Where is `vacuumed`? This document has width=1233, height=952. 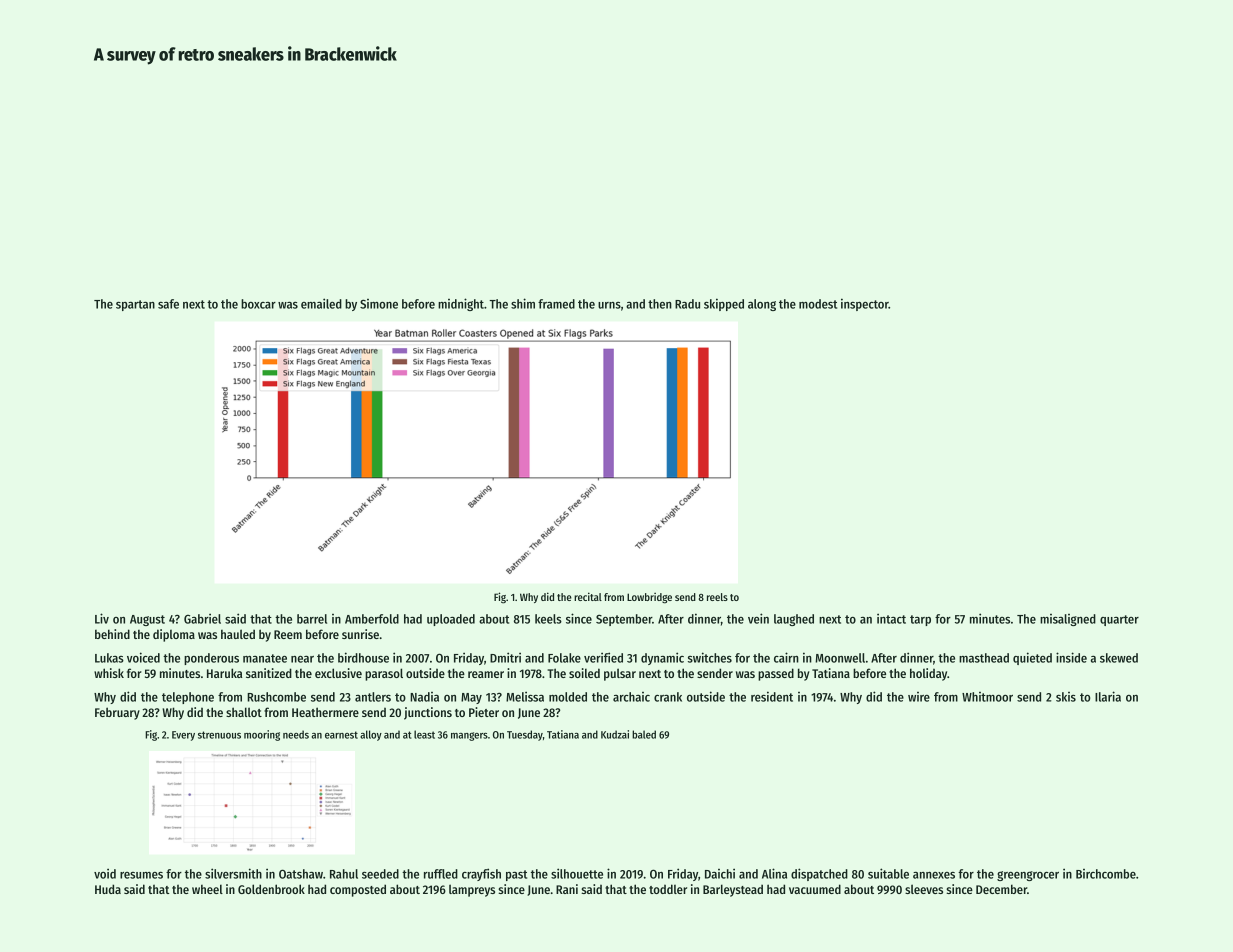 vacuumed is located at coordinates (815, 889).
